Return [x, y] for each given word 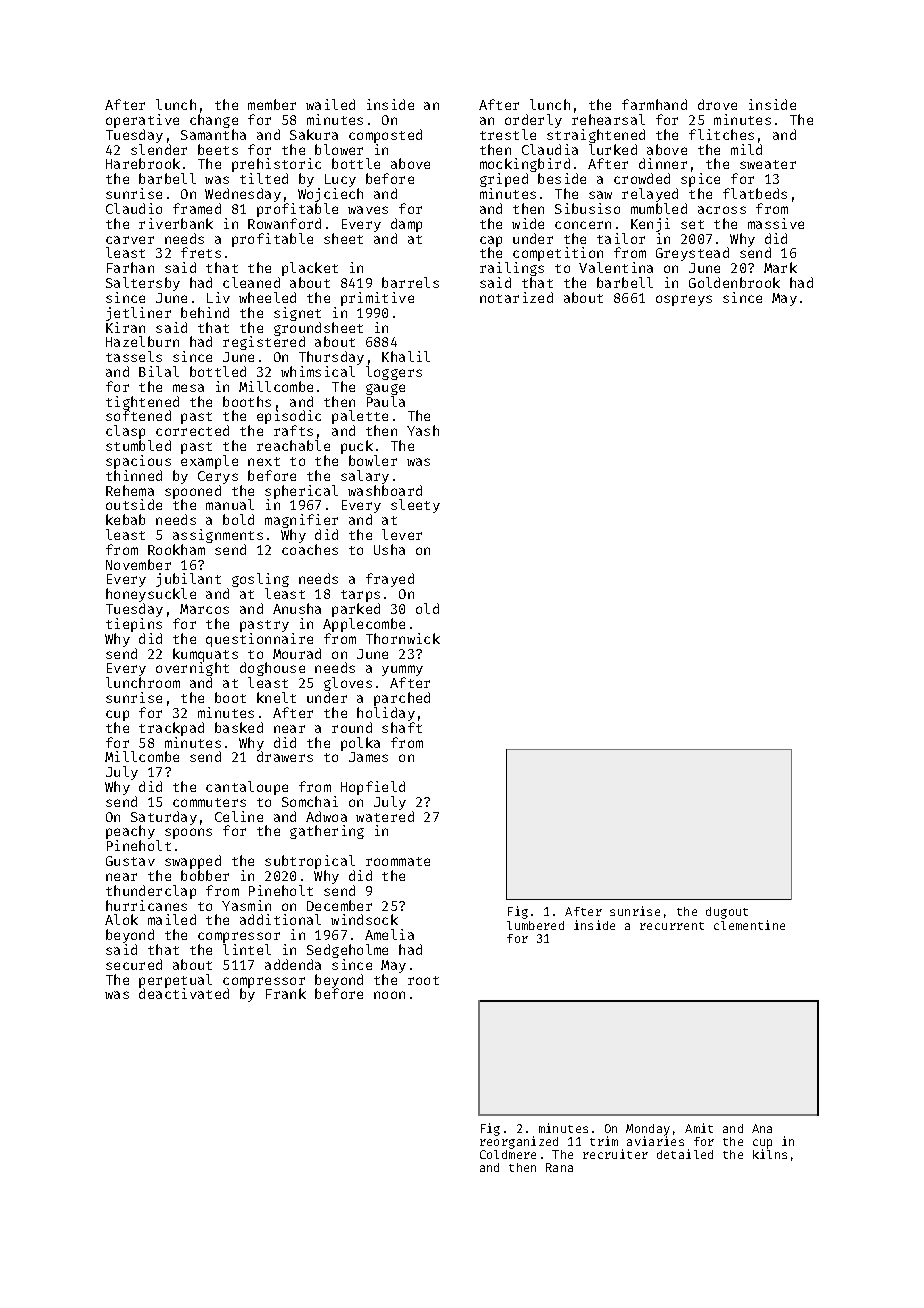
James [368, 757]
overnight [192, 669]
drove [717, 104]
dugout [727, 913]
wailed [330, 104]
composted [385, 136]
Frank [286, 993]
